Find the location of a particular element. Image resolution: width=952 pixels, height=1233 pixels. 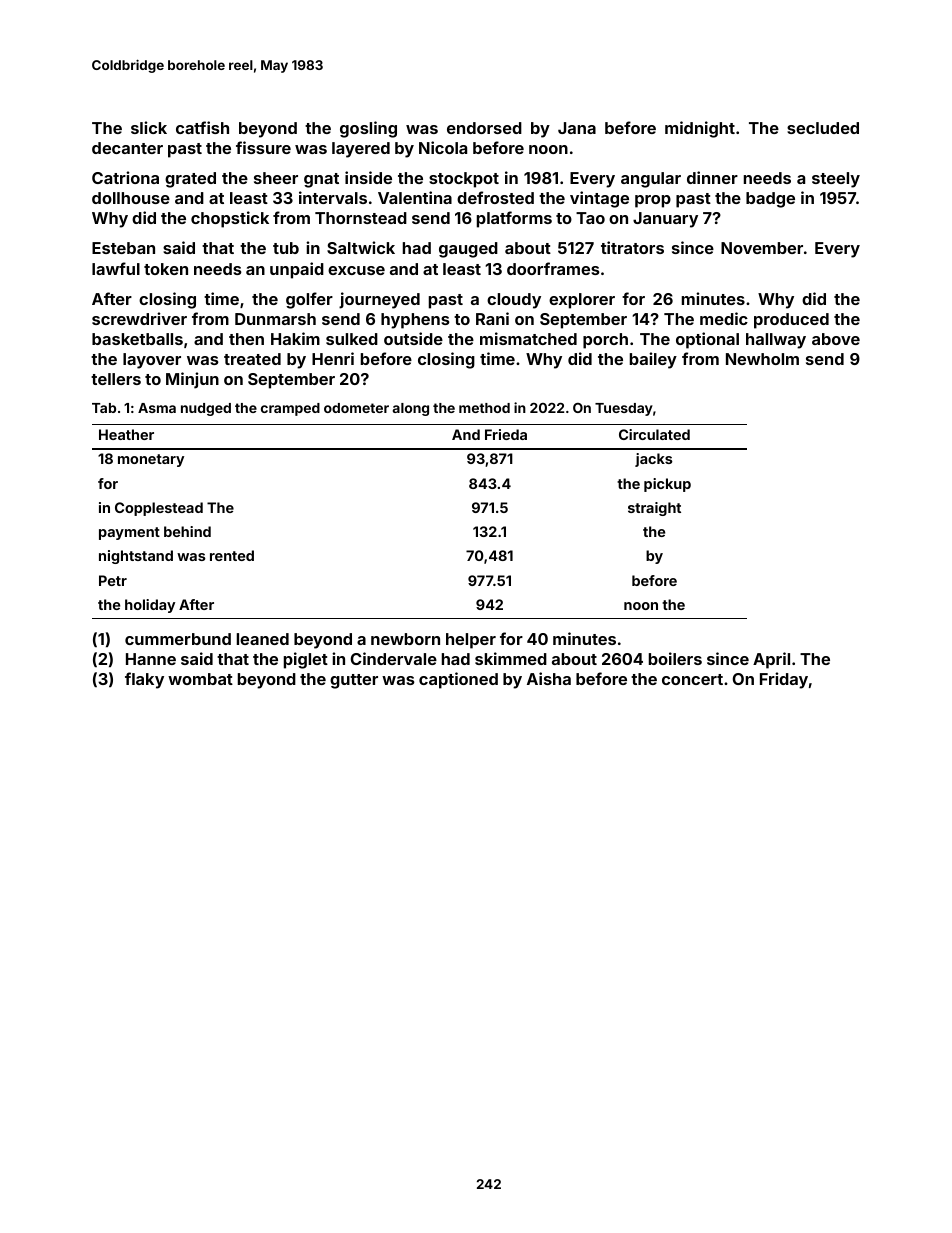

holiday is located at coordinates (150, 606).
